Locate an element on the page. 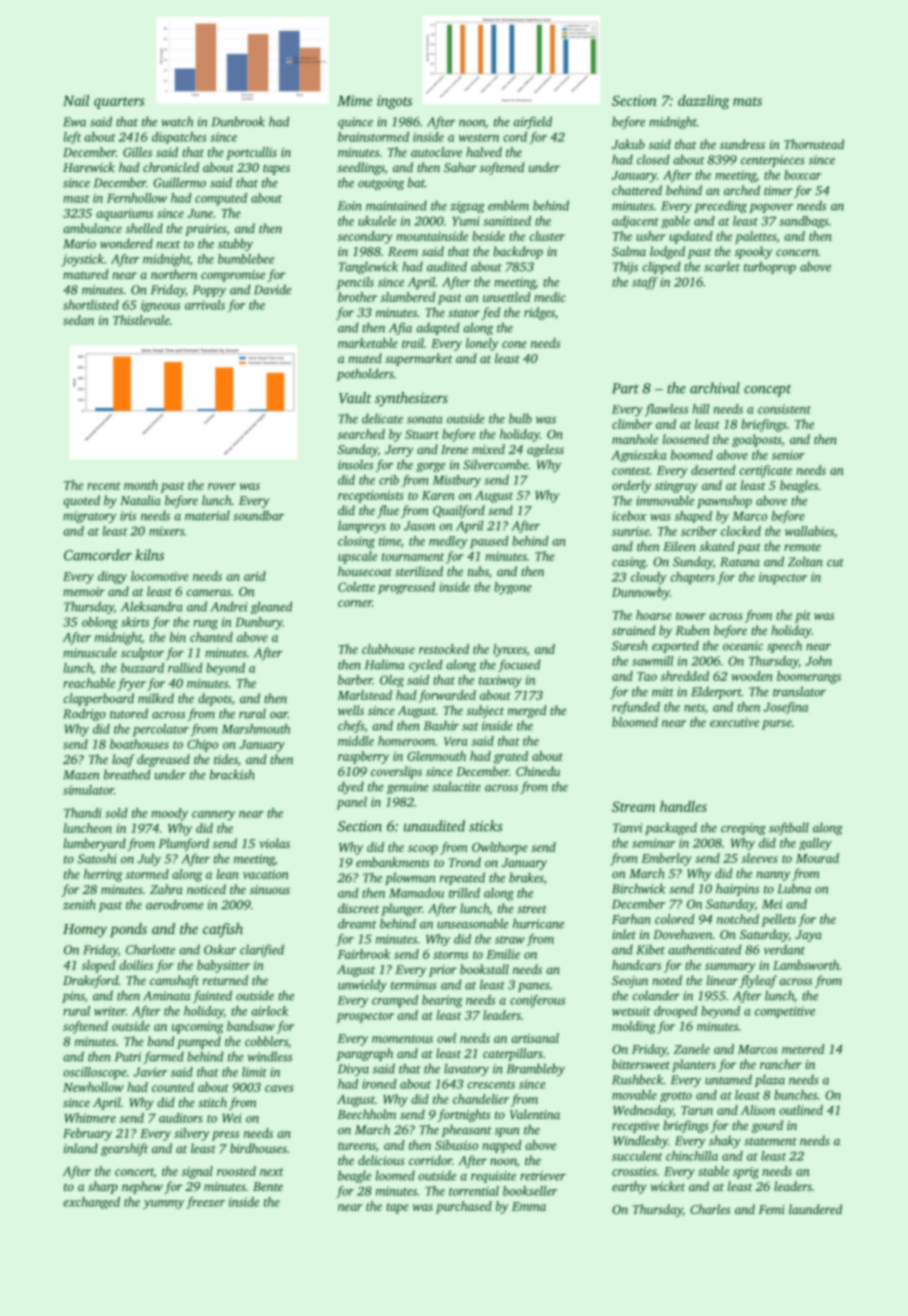 The image size is (908, 1316). ambulance is located at coordinates (92, 228).
